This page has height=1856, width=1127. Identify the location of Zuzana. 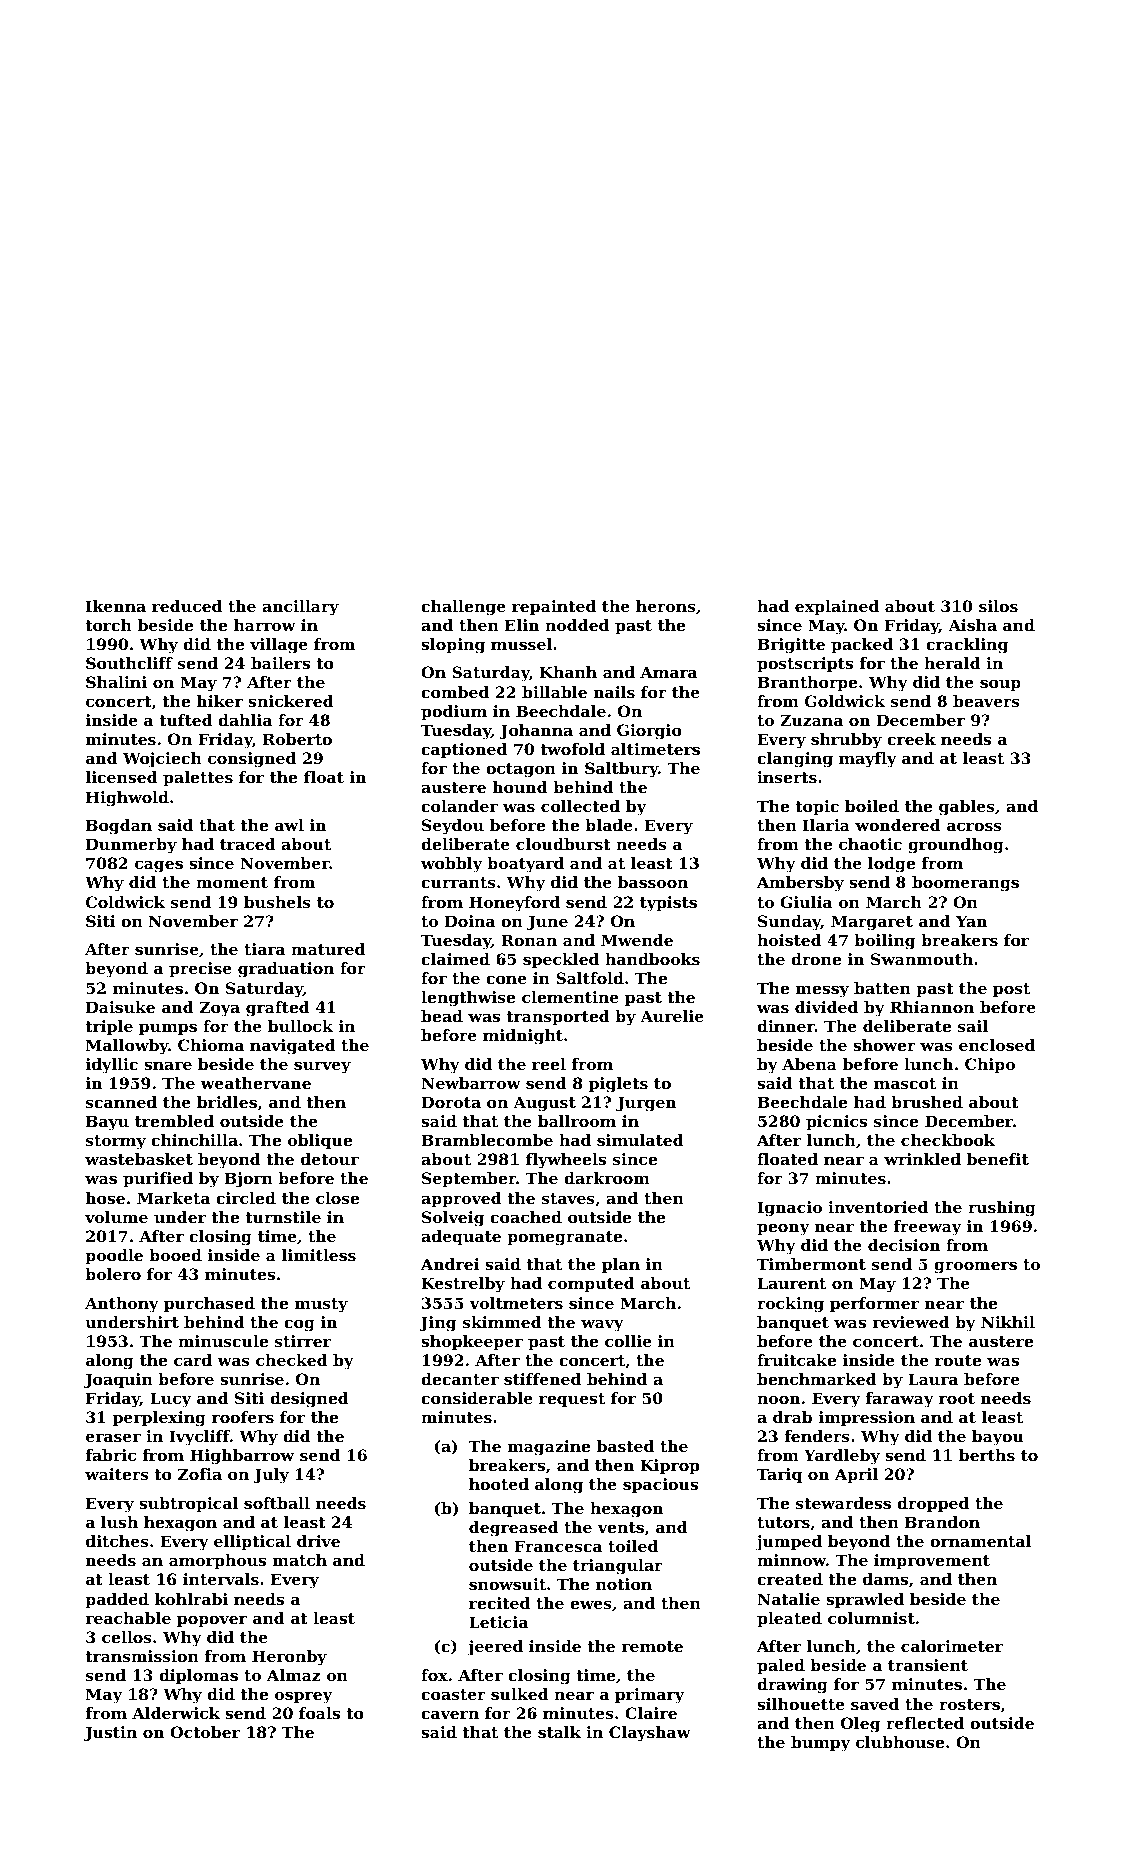
(811, 720).
